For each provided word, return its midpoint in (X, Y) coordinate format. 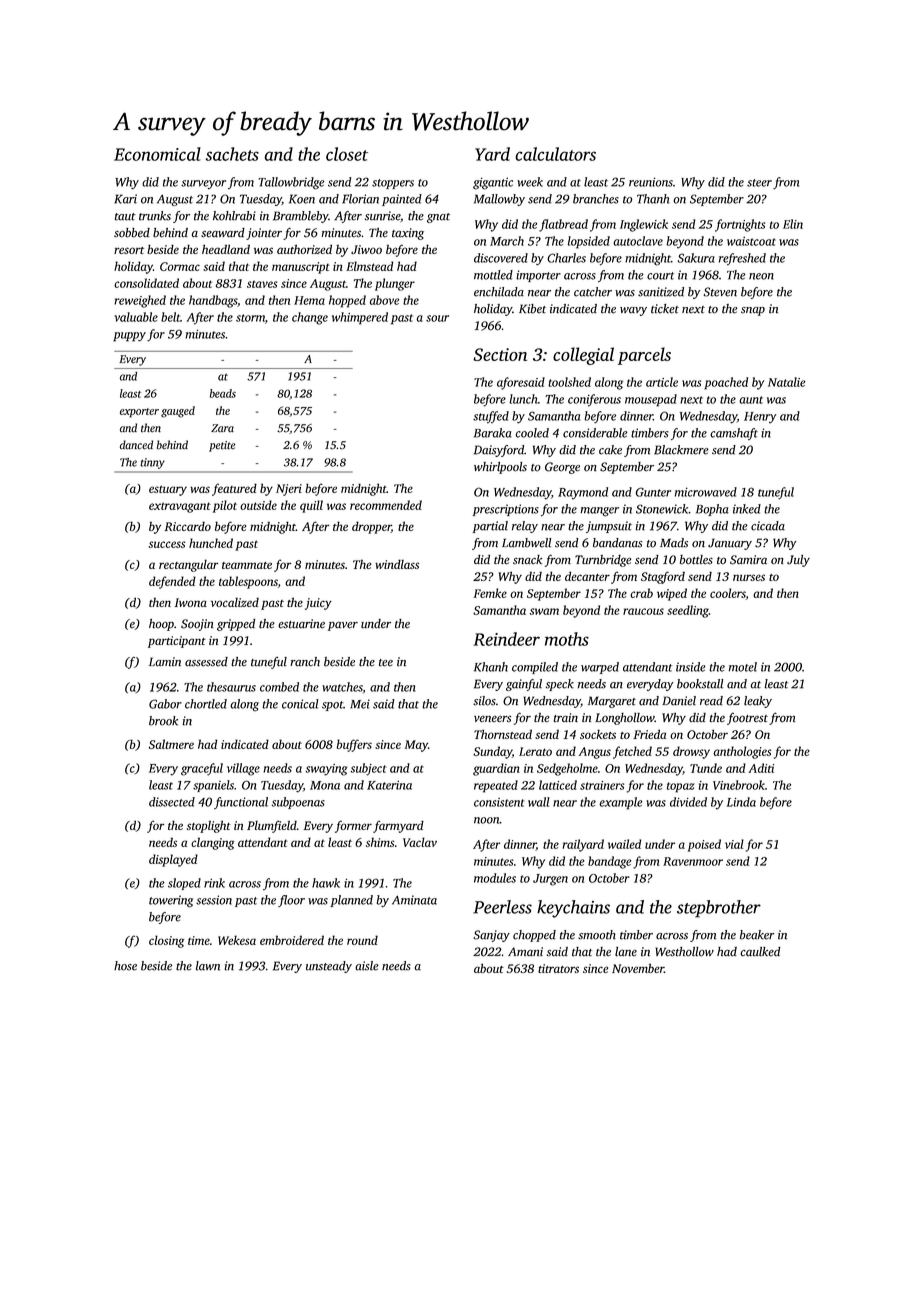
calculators (555, 154)
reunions (651, 182)
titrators (558, 968)
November (638, 968)
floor (291, 901)
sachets (232, 154)
